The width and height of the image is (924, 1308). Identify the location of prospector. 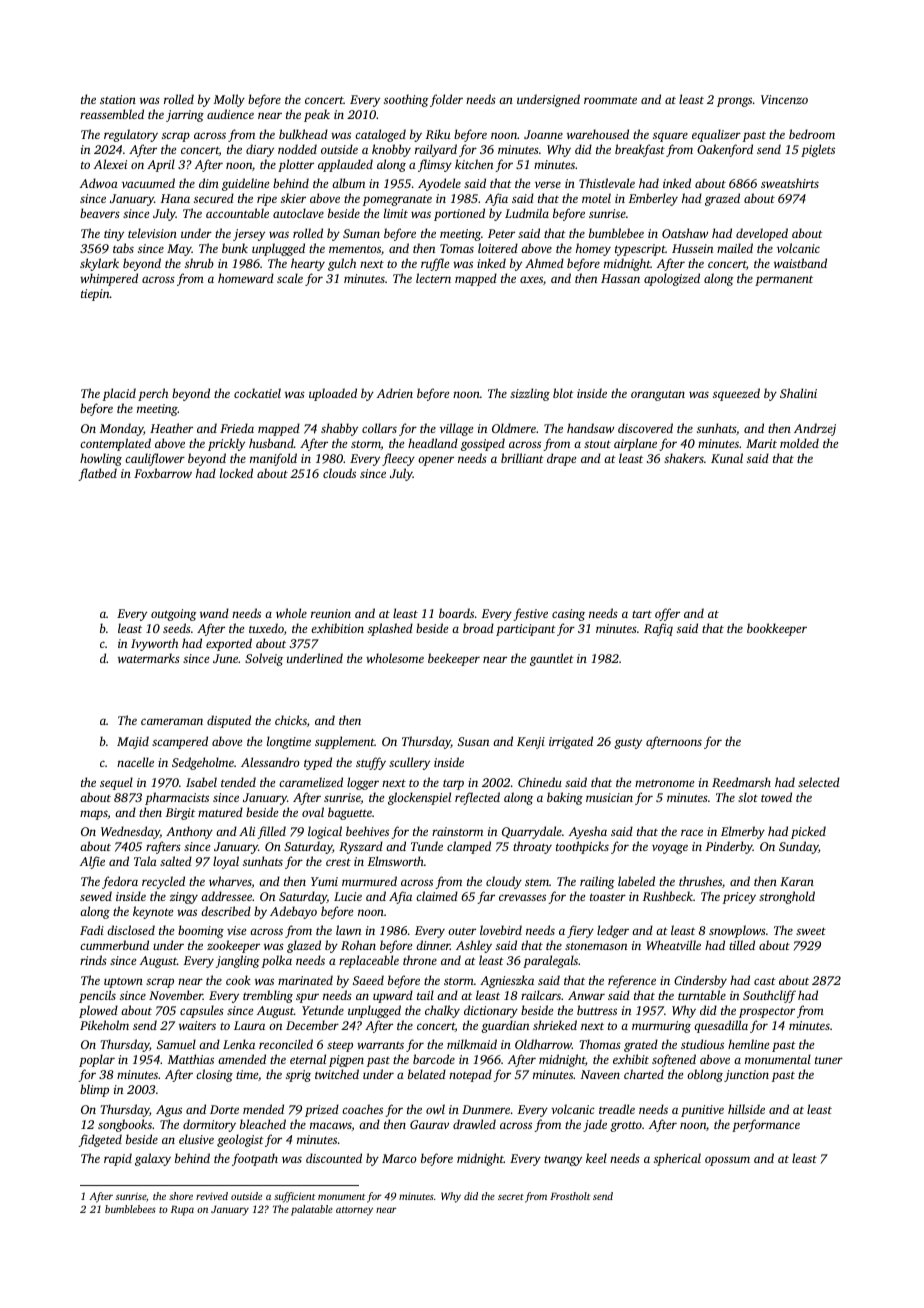
(767, 1012).
